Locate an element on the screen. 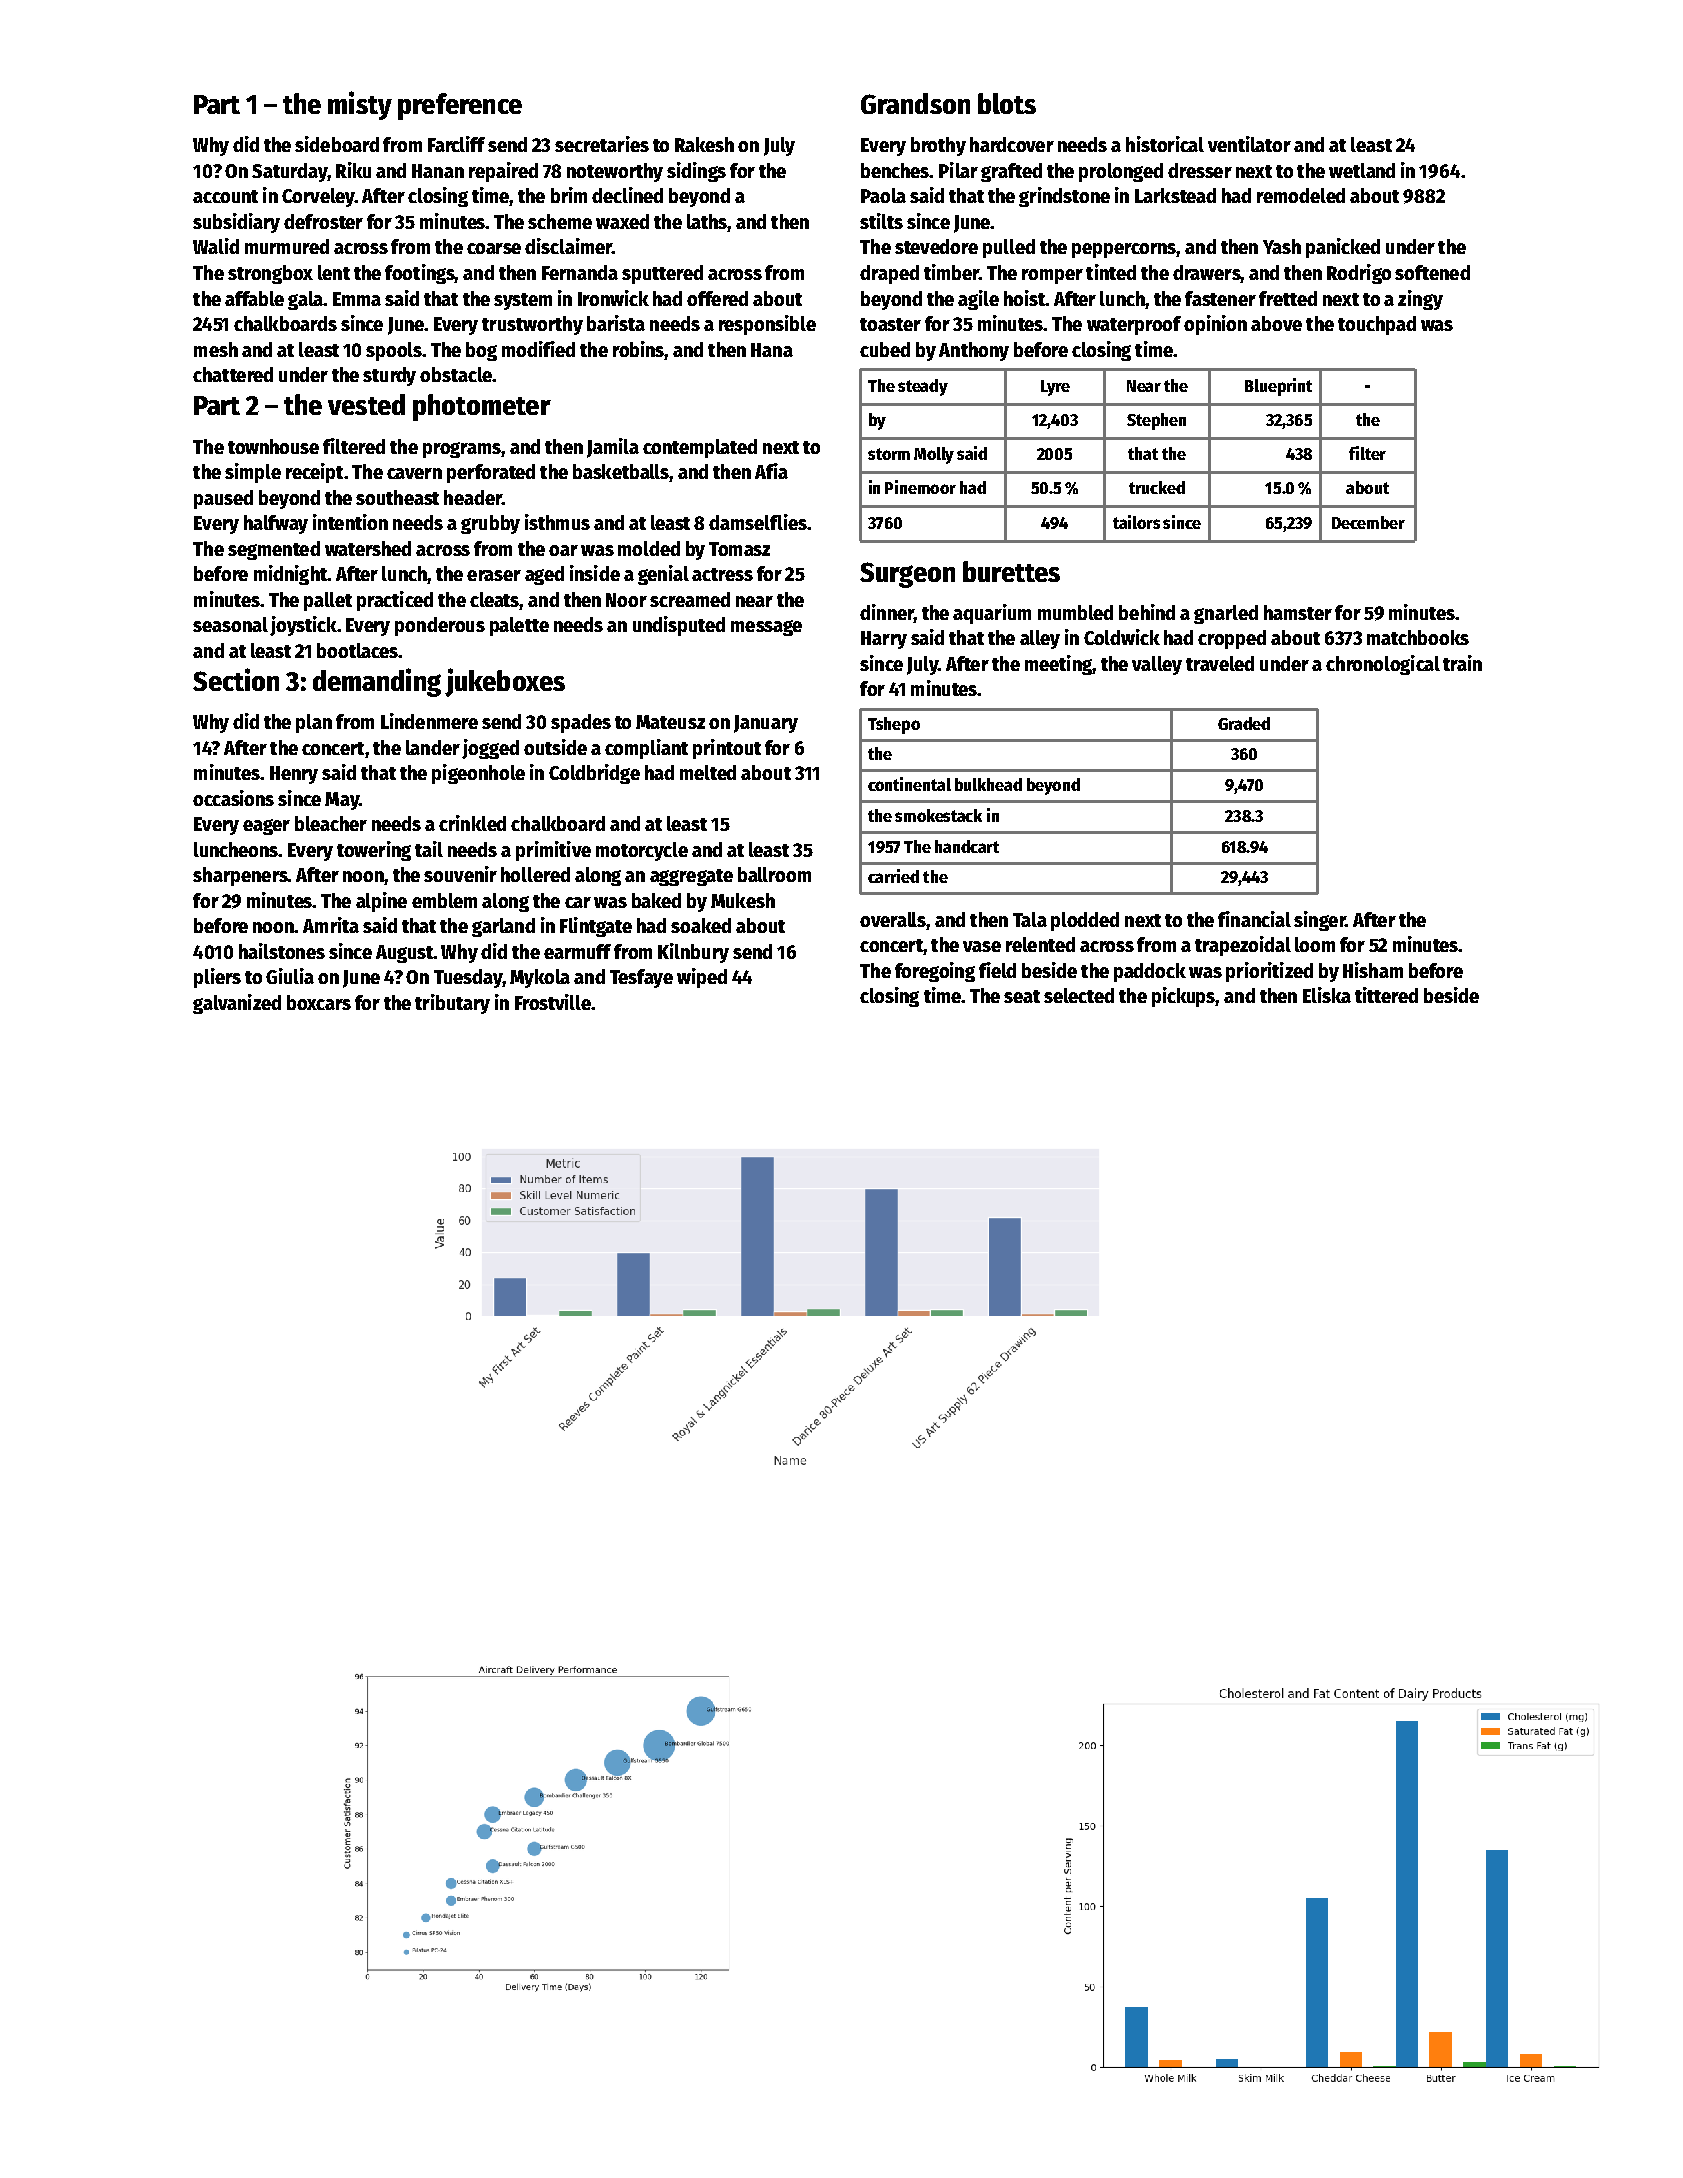 The width and height of the screenshot is (1683, 2178). aged is located at coordinates (544, 575).
